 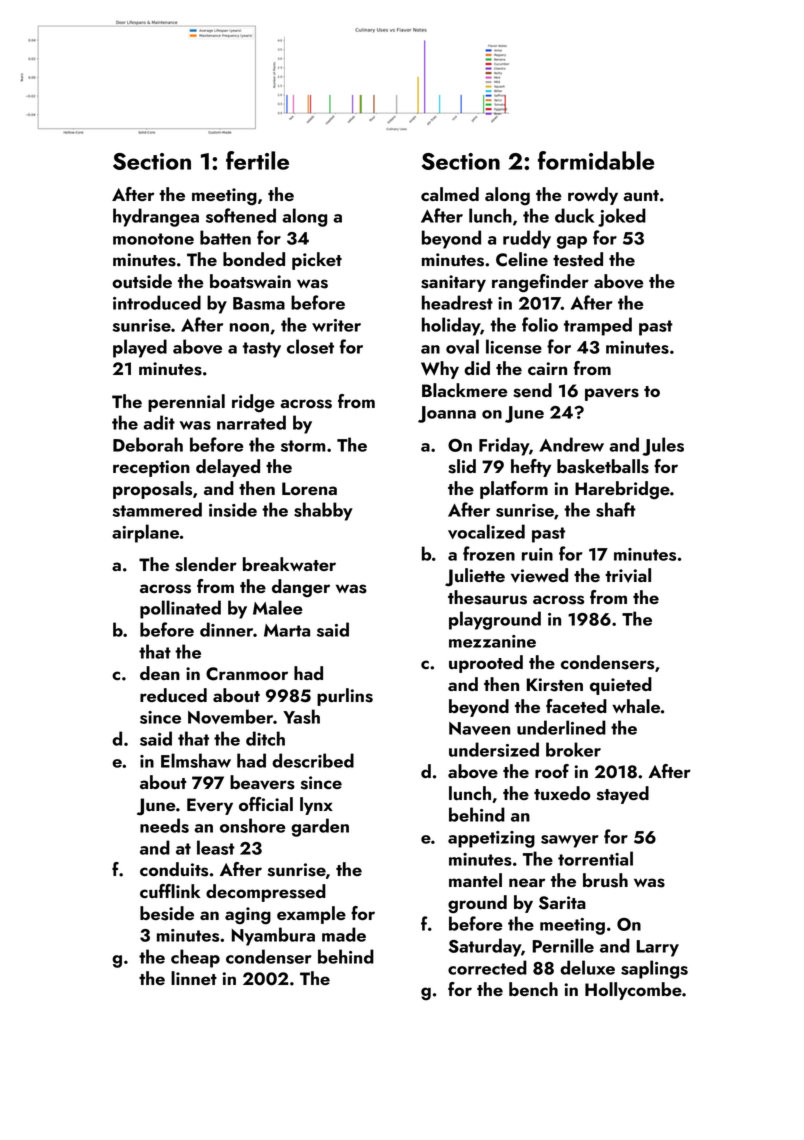 What do you see at coordinates (527, 882) in the image?
I see `near` at bounding box center [527, 882].
